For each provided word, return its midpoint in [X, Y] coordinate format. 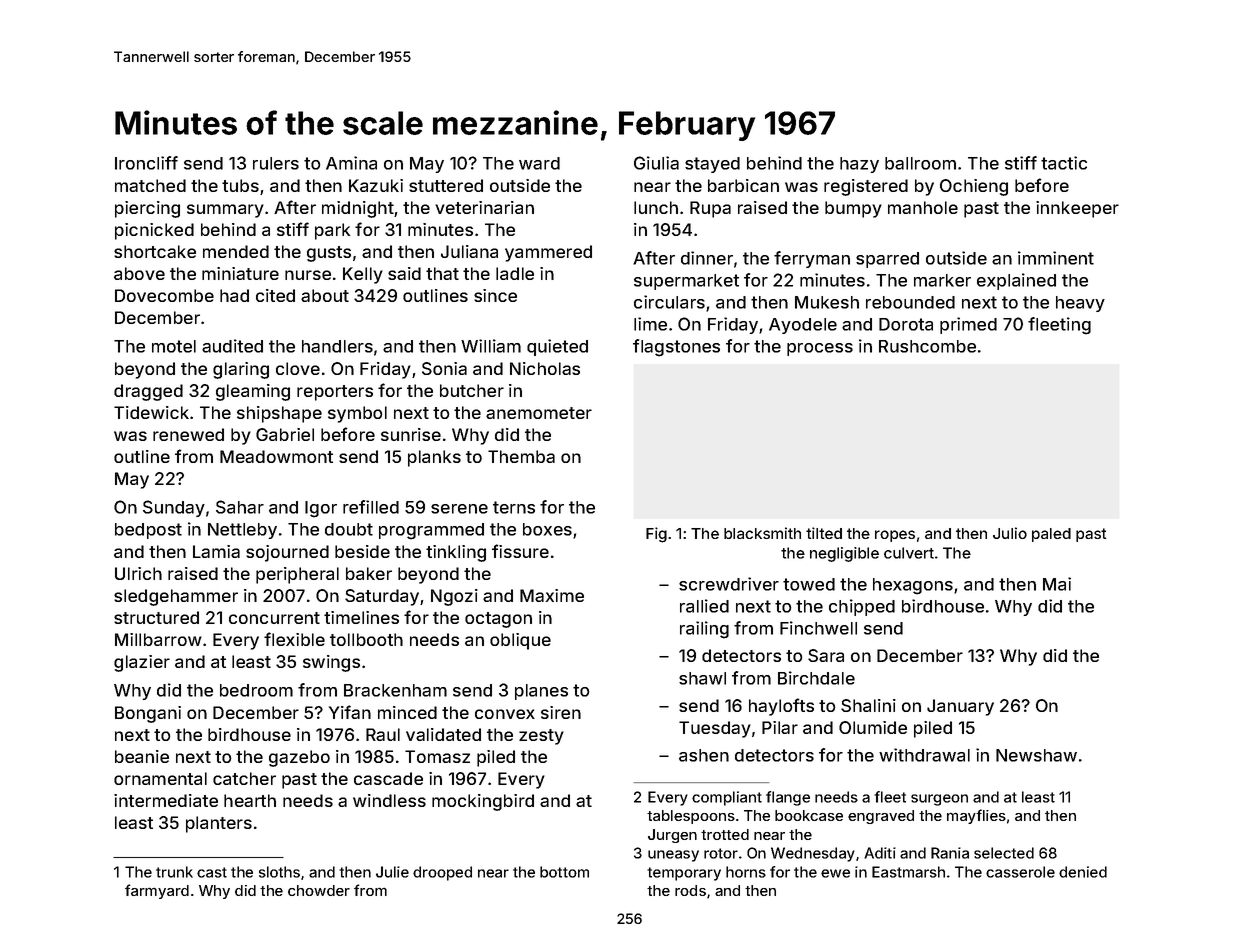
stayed [712, 165]
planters [219, 824]
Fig [656, 535]
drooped [442, 873]
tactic [1064, 163]
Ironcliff [146, 163]
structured [156, 617]
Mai [1057, 584]
